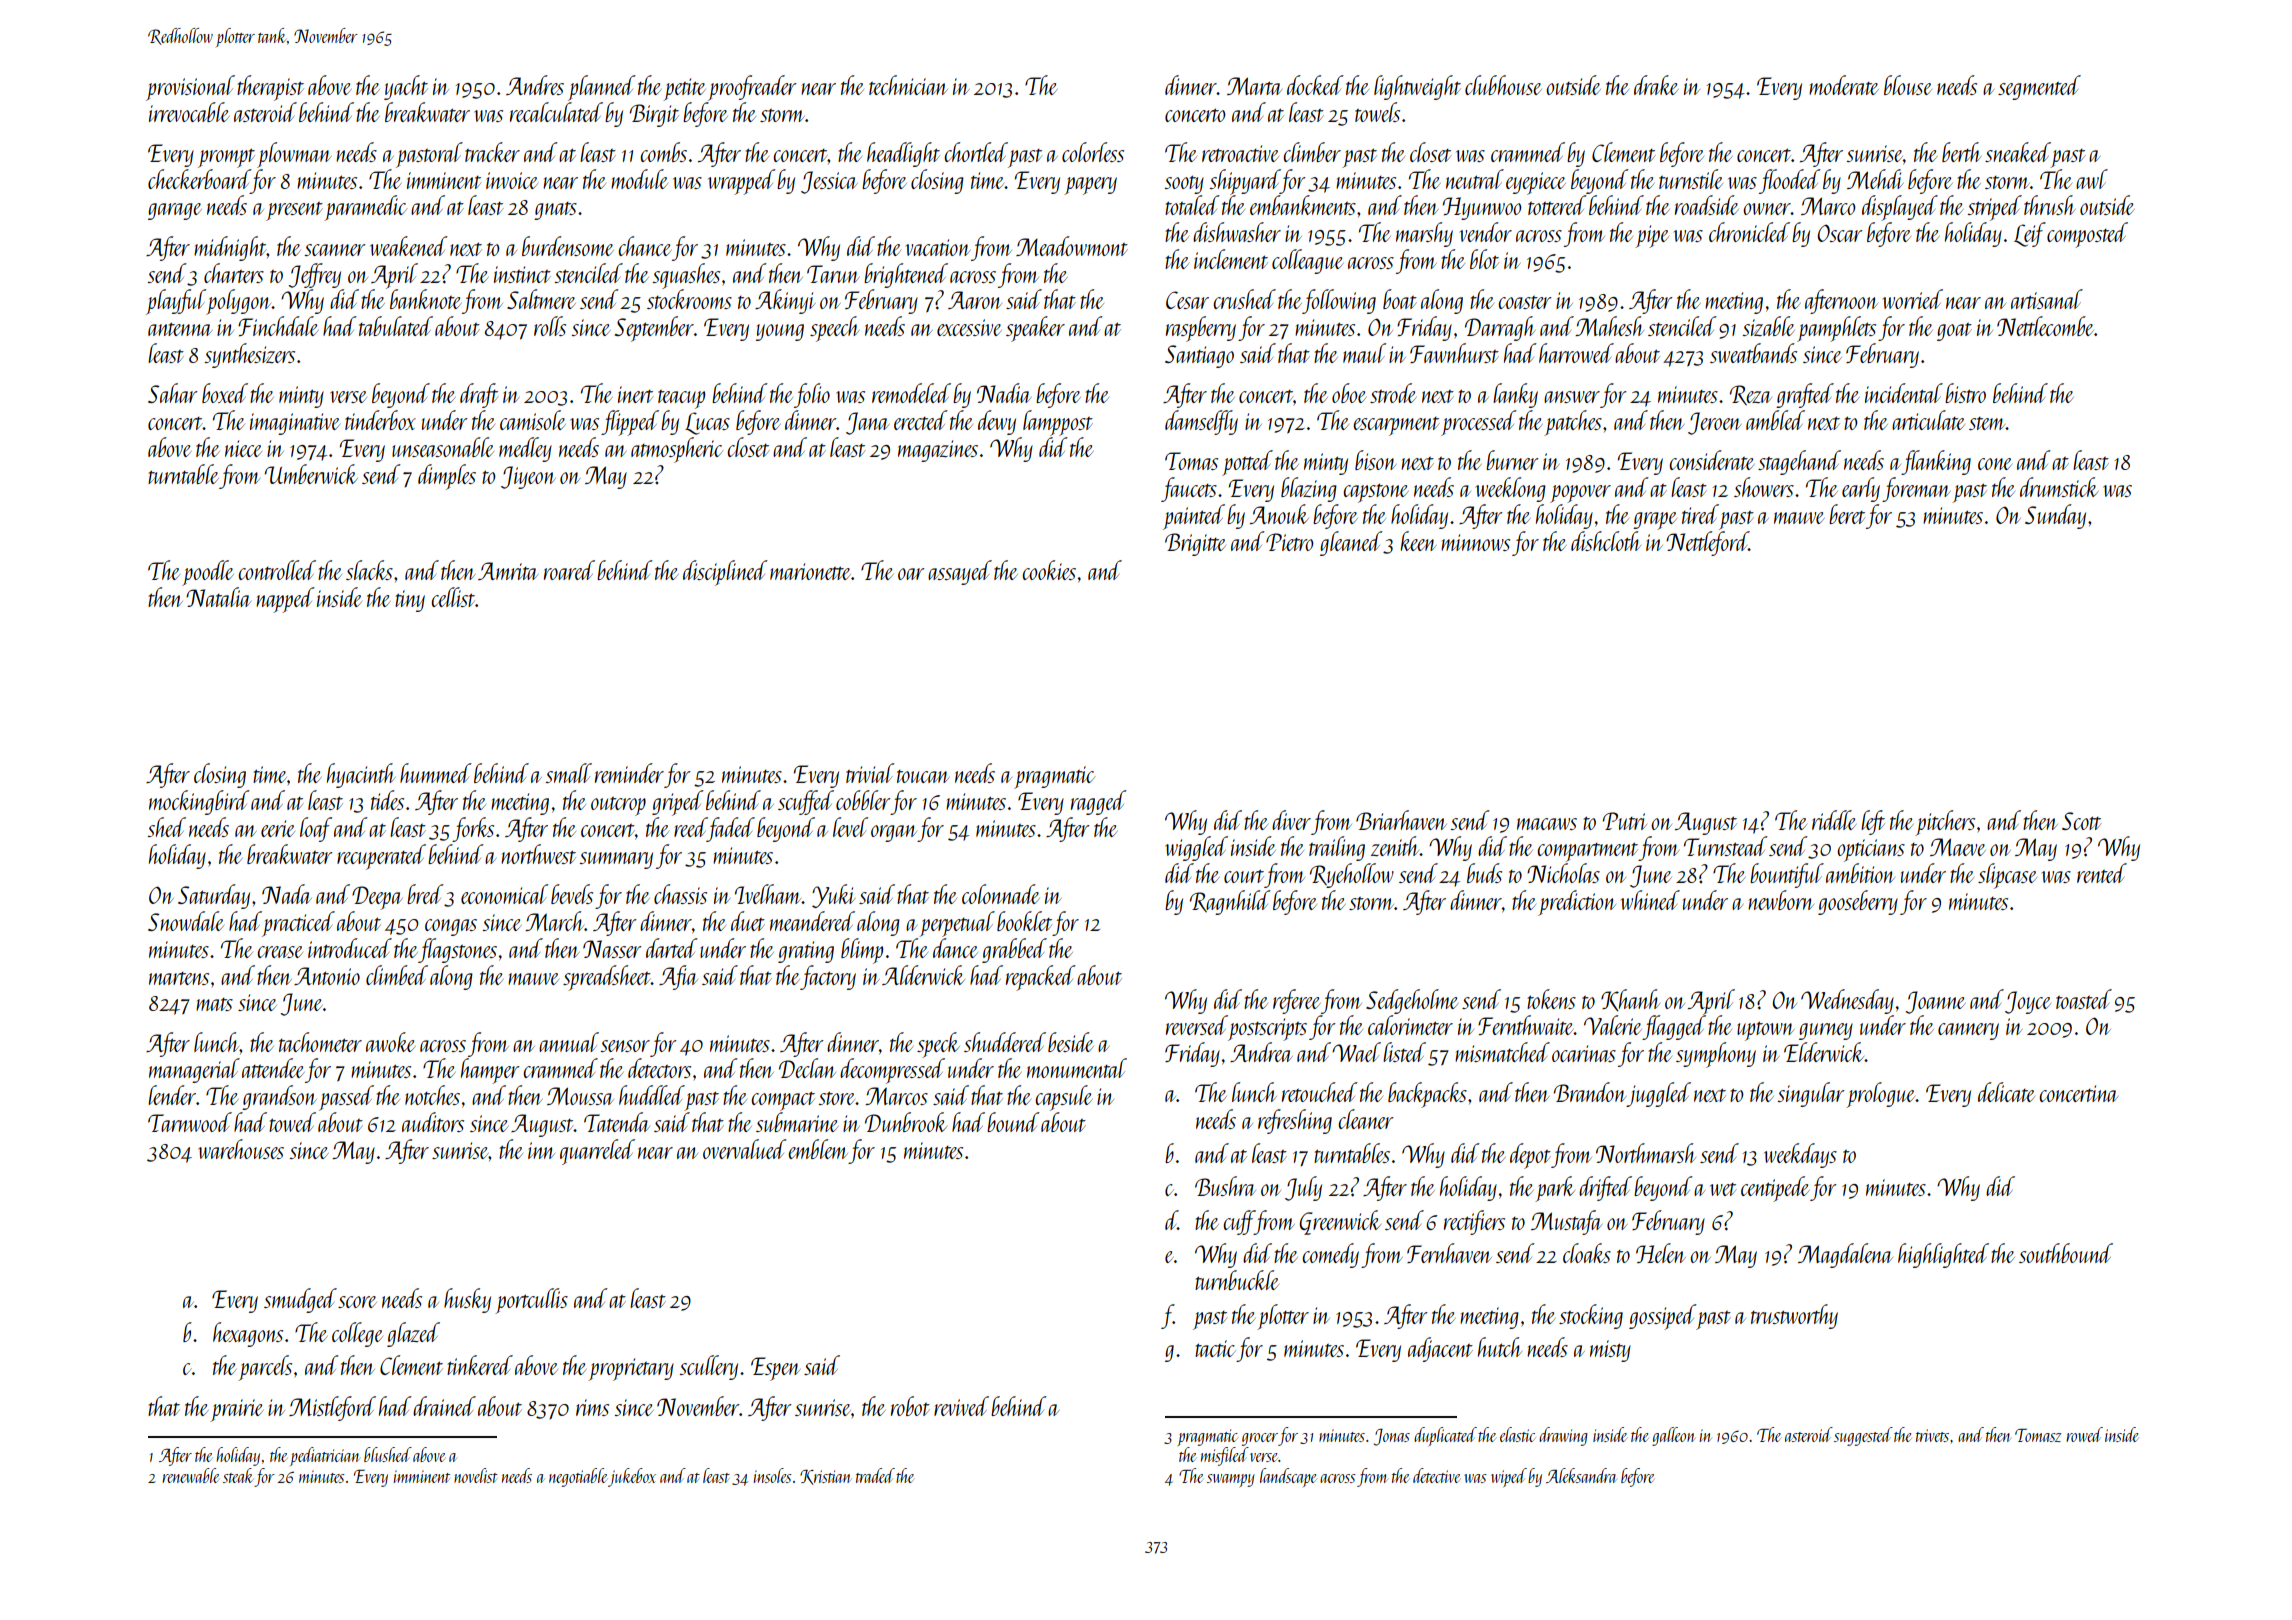  Describe the element at coordinates (1691, 179) in the document. I see `turnstile` at that location.
